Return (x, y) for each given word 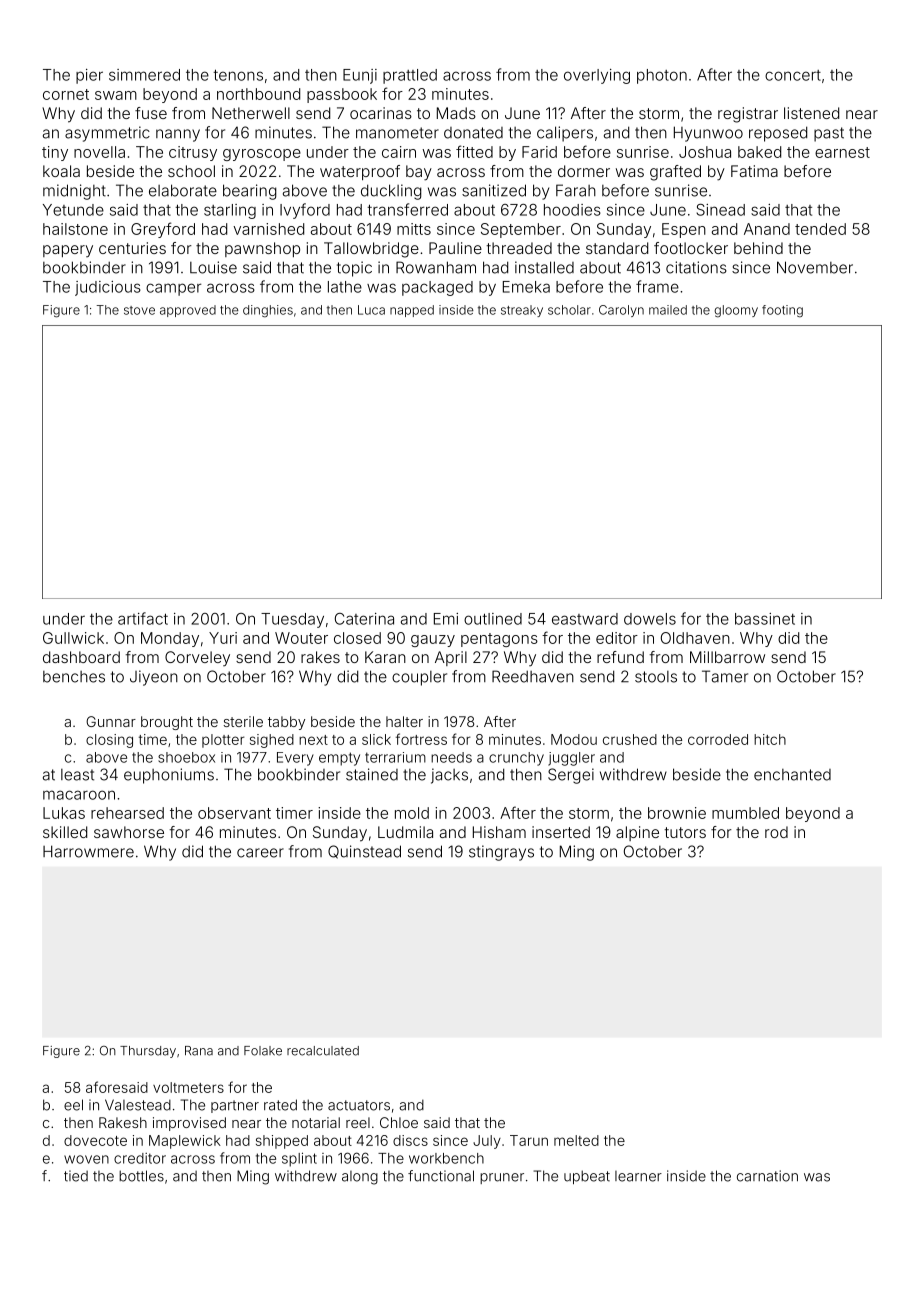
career (260, 853)
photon (662, 76)
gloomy (736, 311)
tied (76, 1176)
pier (89, 76)
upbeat (587, 1177)
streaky (522, 311)
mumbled (745, 813)
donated (473, 133)
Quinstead (364, 852)
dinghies (268, 311)
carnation (767, 1176)
